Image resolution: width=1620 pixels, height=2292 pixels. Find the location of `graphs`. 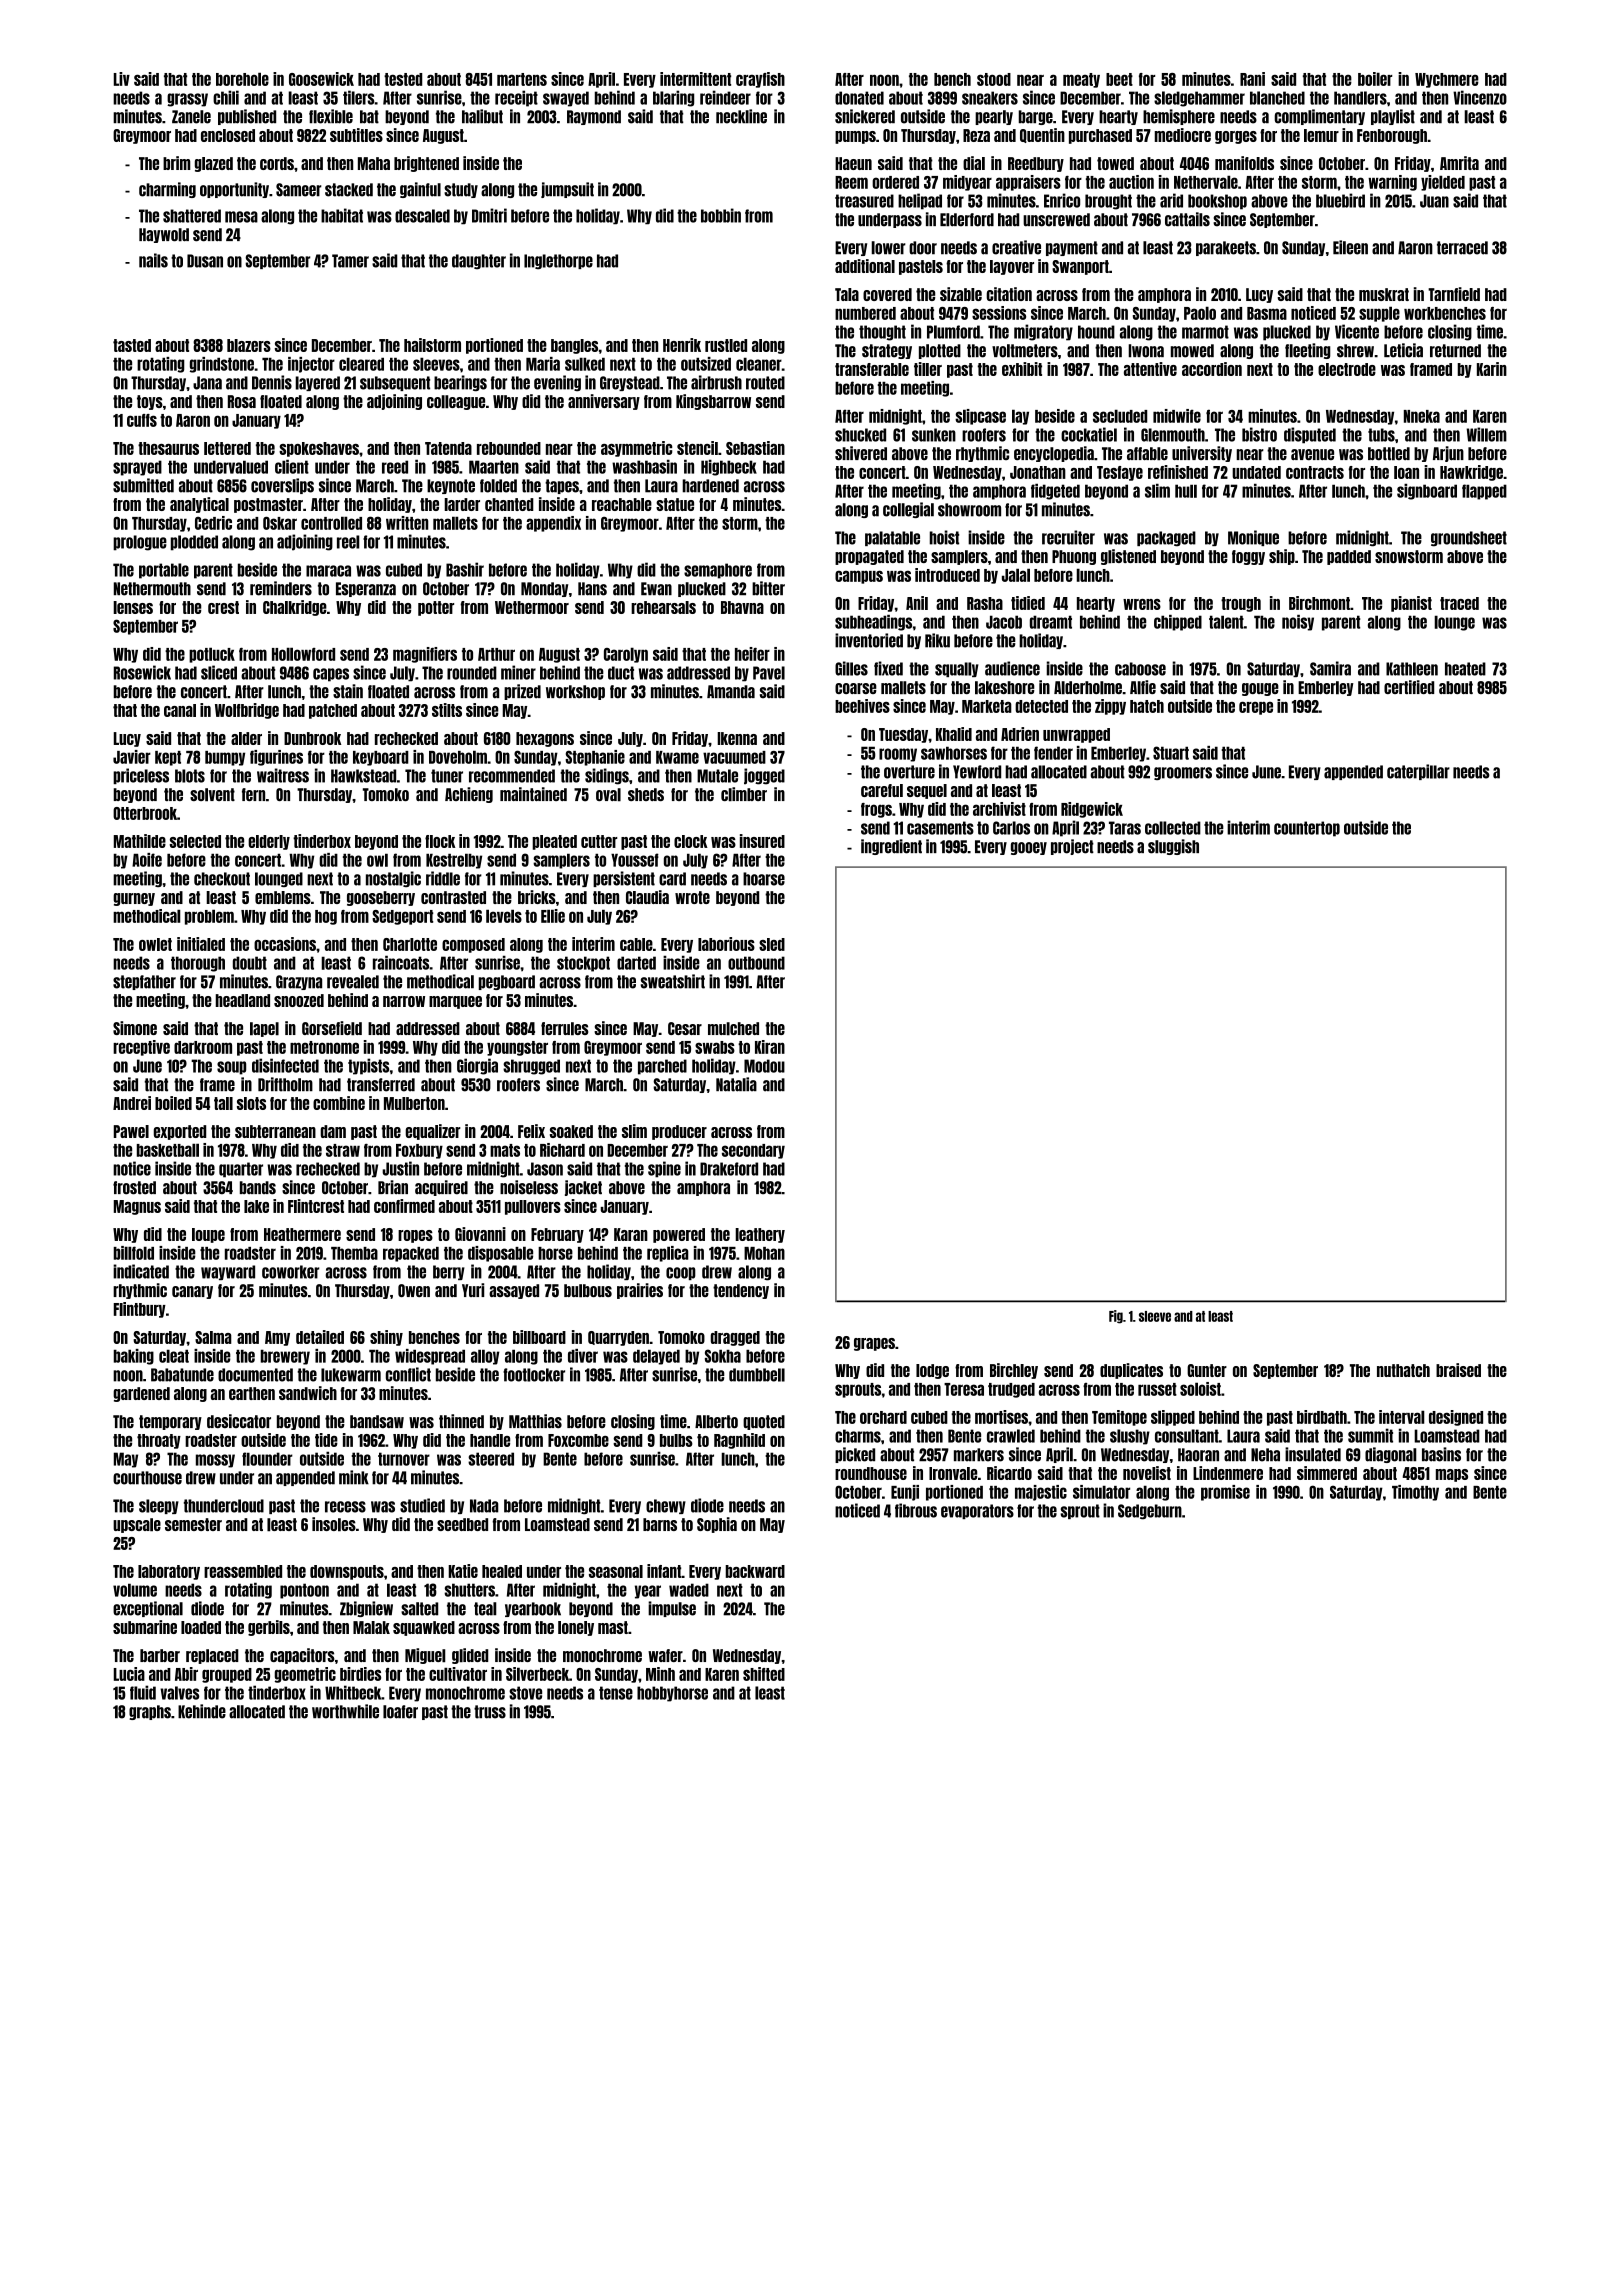

graphs is located at coordinates (150, 1712).
